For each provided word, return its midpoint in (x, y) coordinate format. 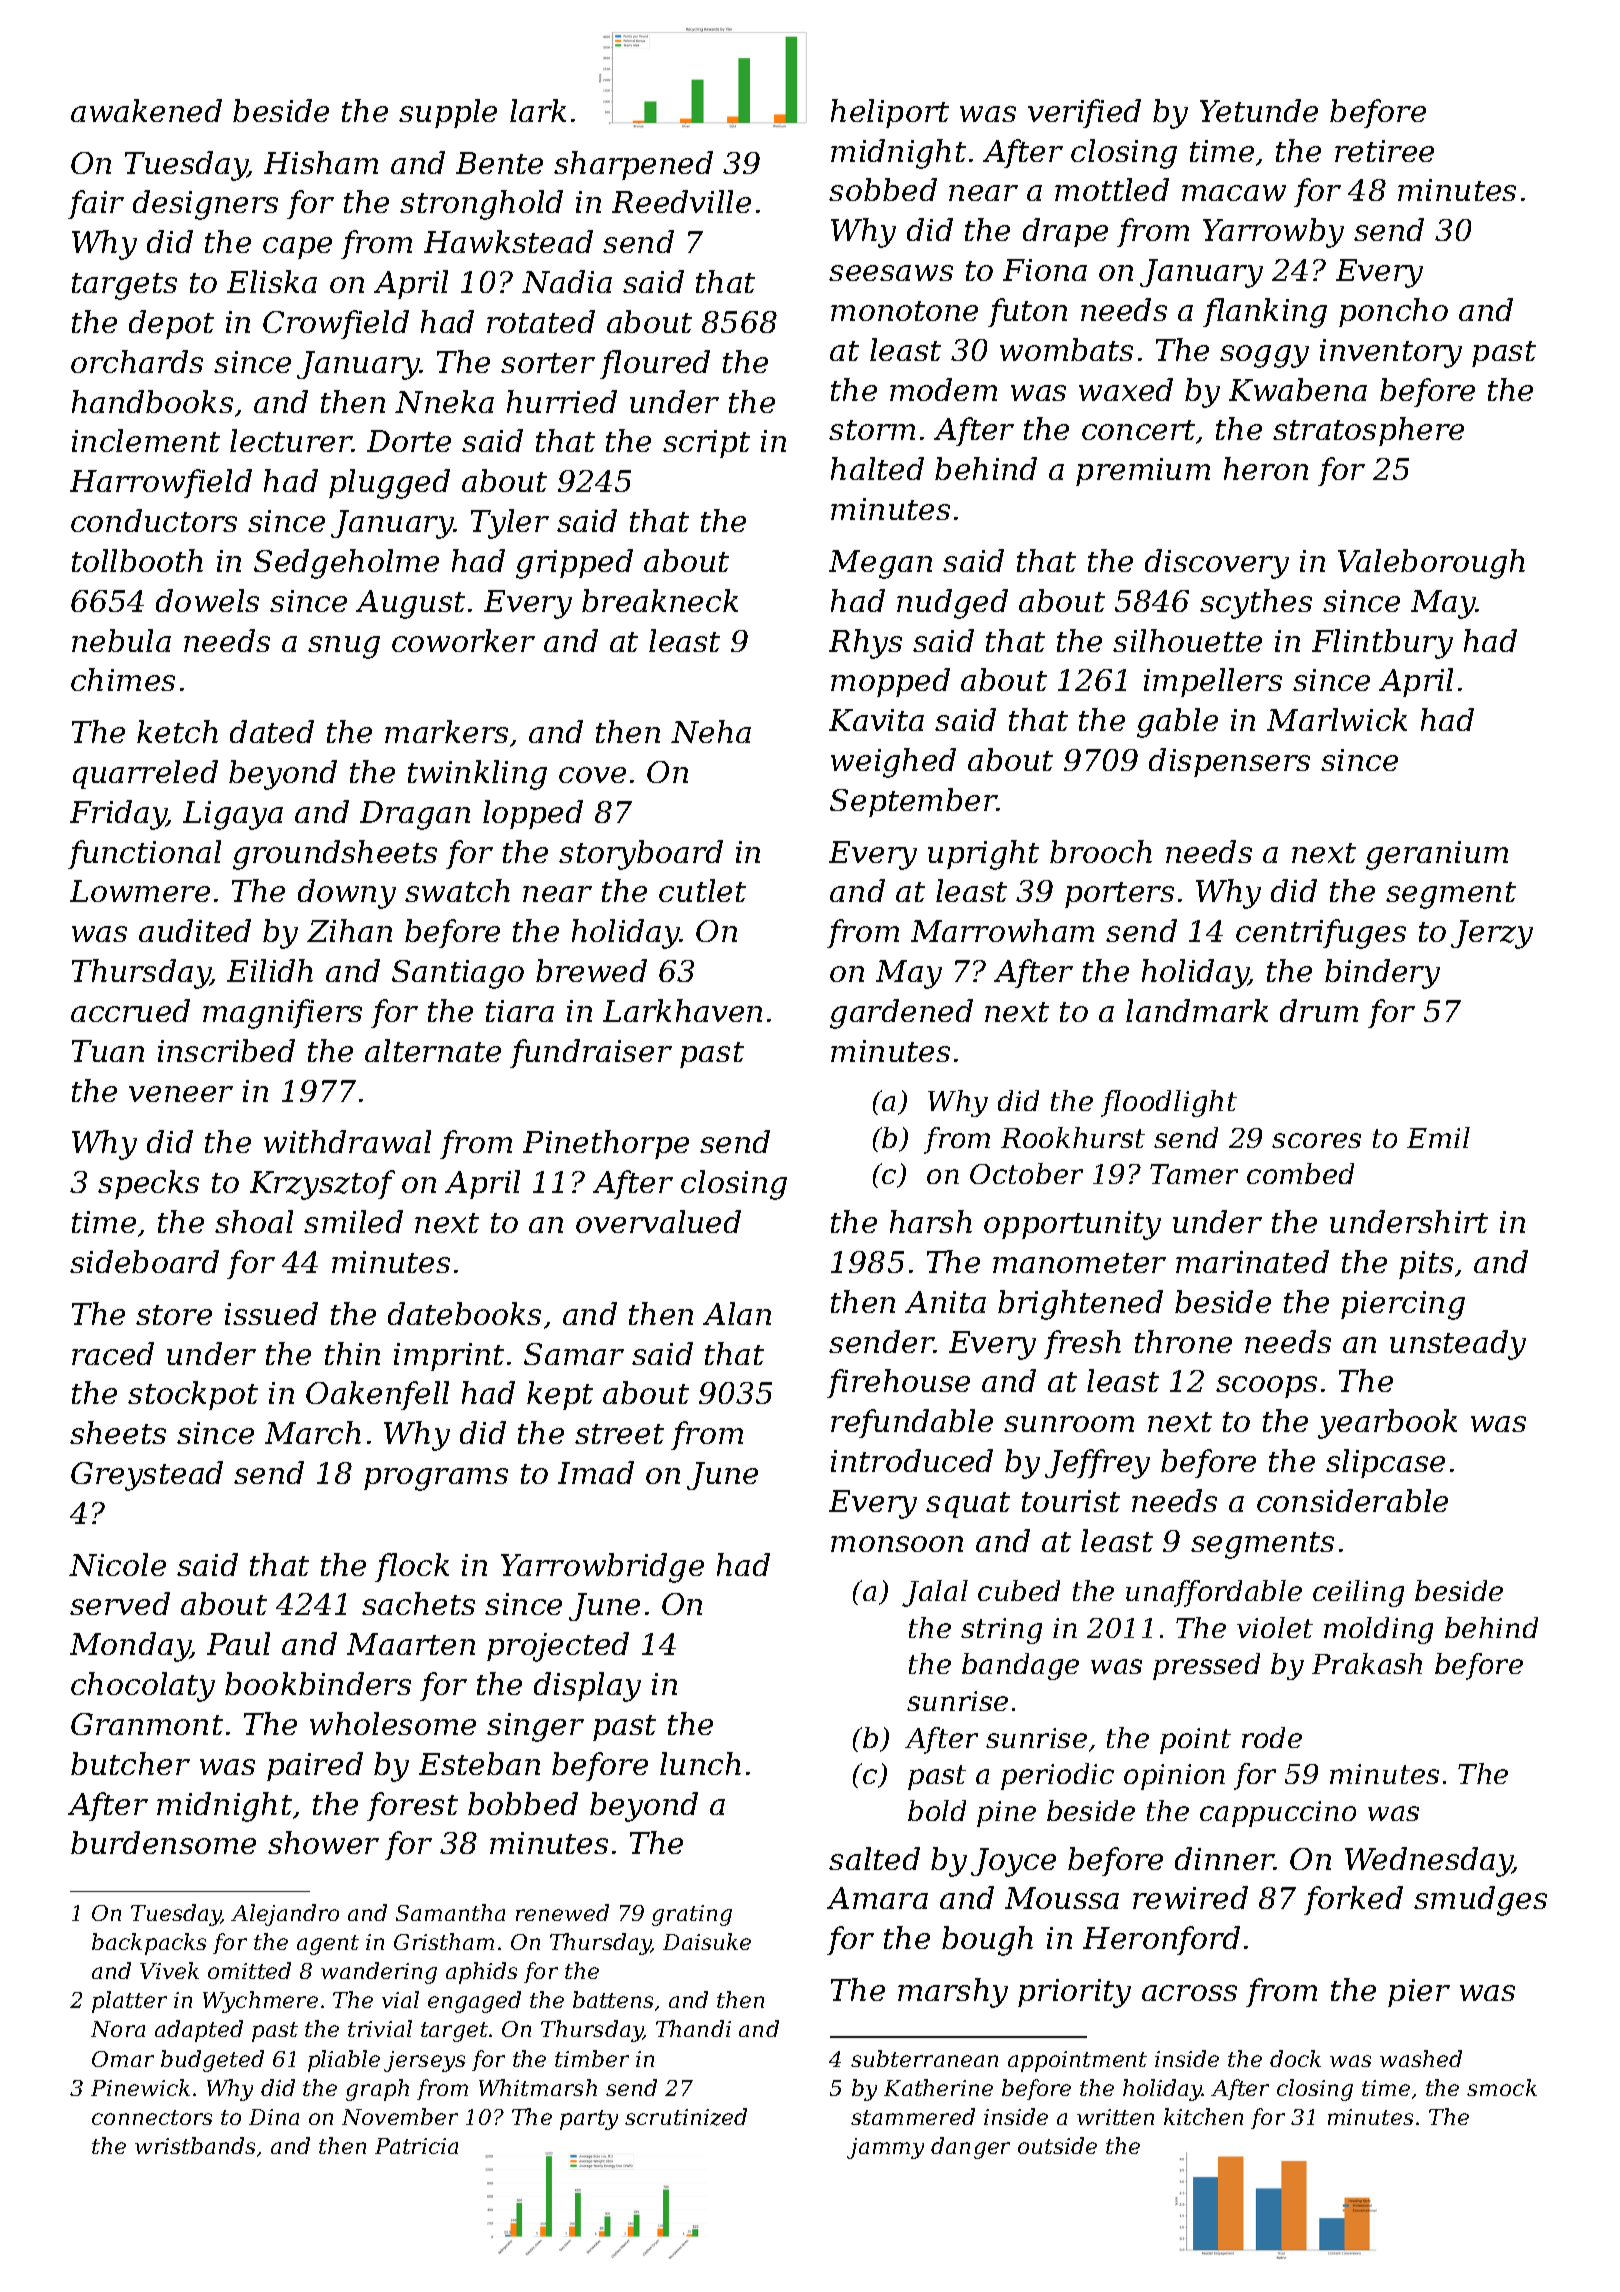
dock (1295, 2058)
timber (592, 2058)
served (120, 1603)
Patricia (416, 2146)
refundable (912, 1423)
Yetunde (1259, 110)
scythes (1256, 604)
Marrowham (1002, 930)
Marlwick (1337, 719)
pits (1426, 1265)
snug (344, 647)
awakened (146, 110)
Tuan (108, 1051)
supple (448, 113)
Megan (880, 564)
